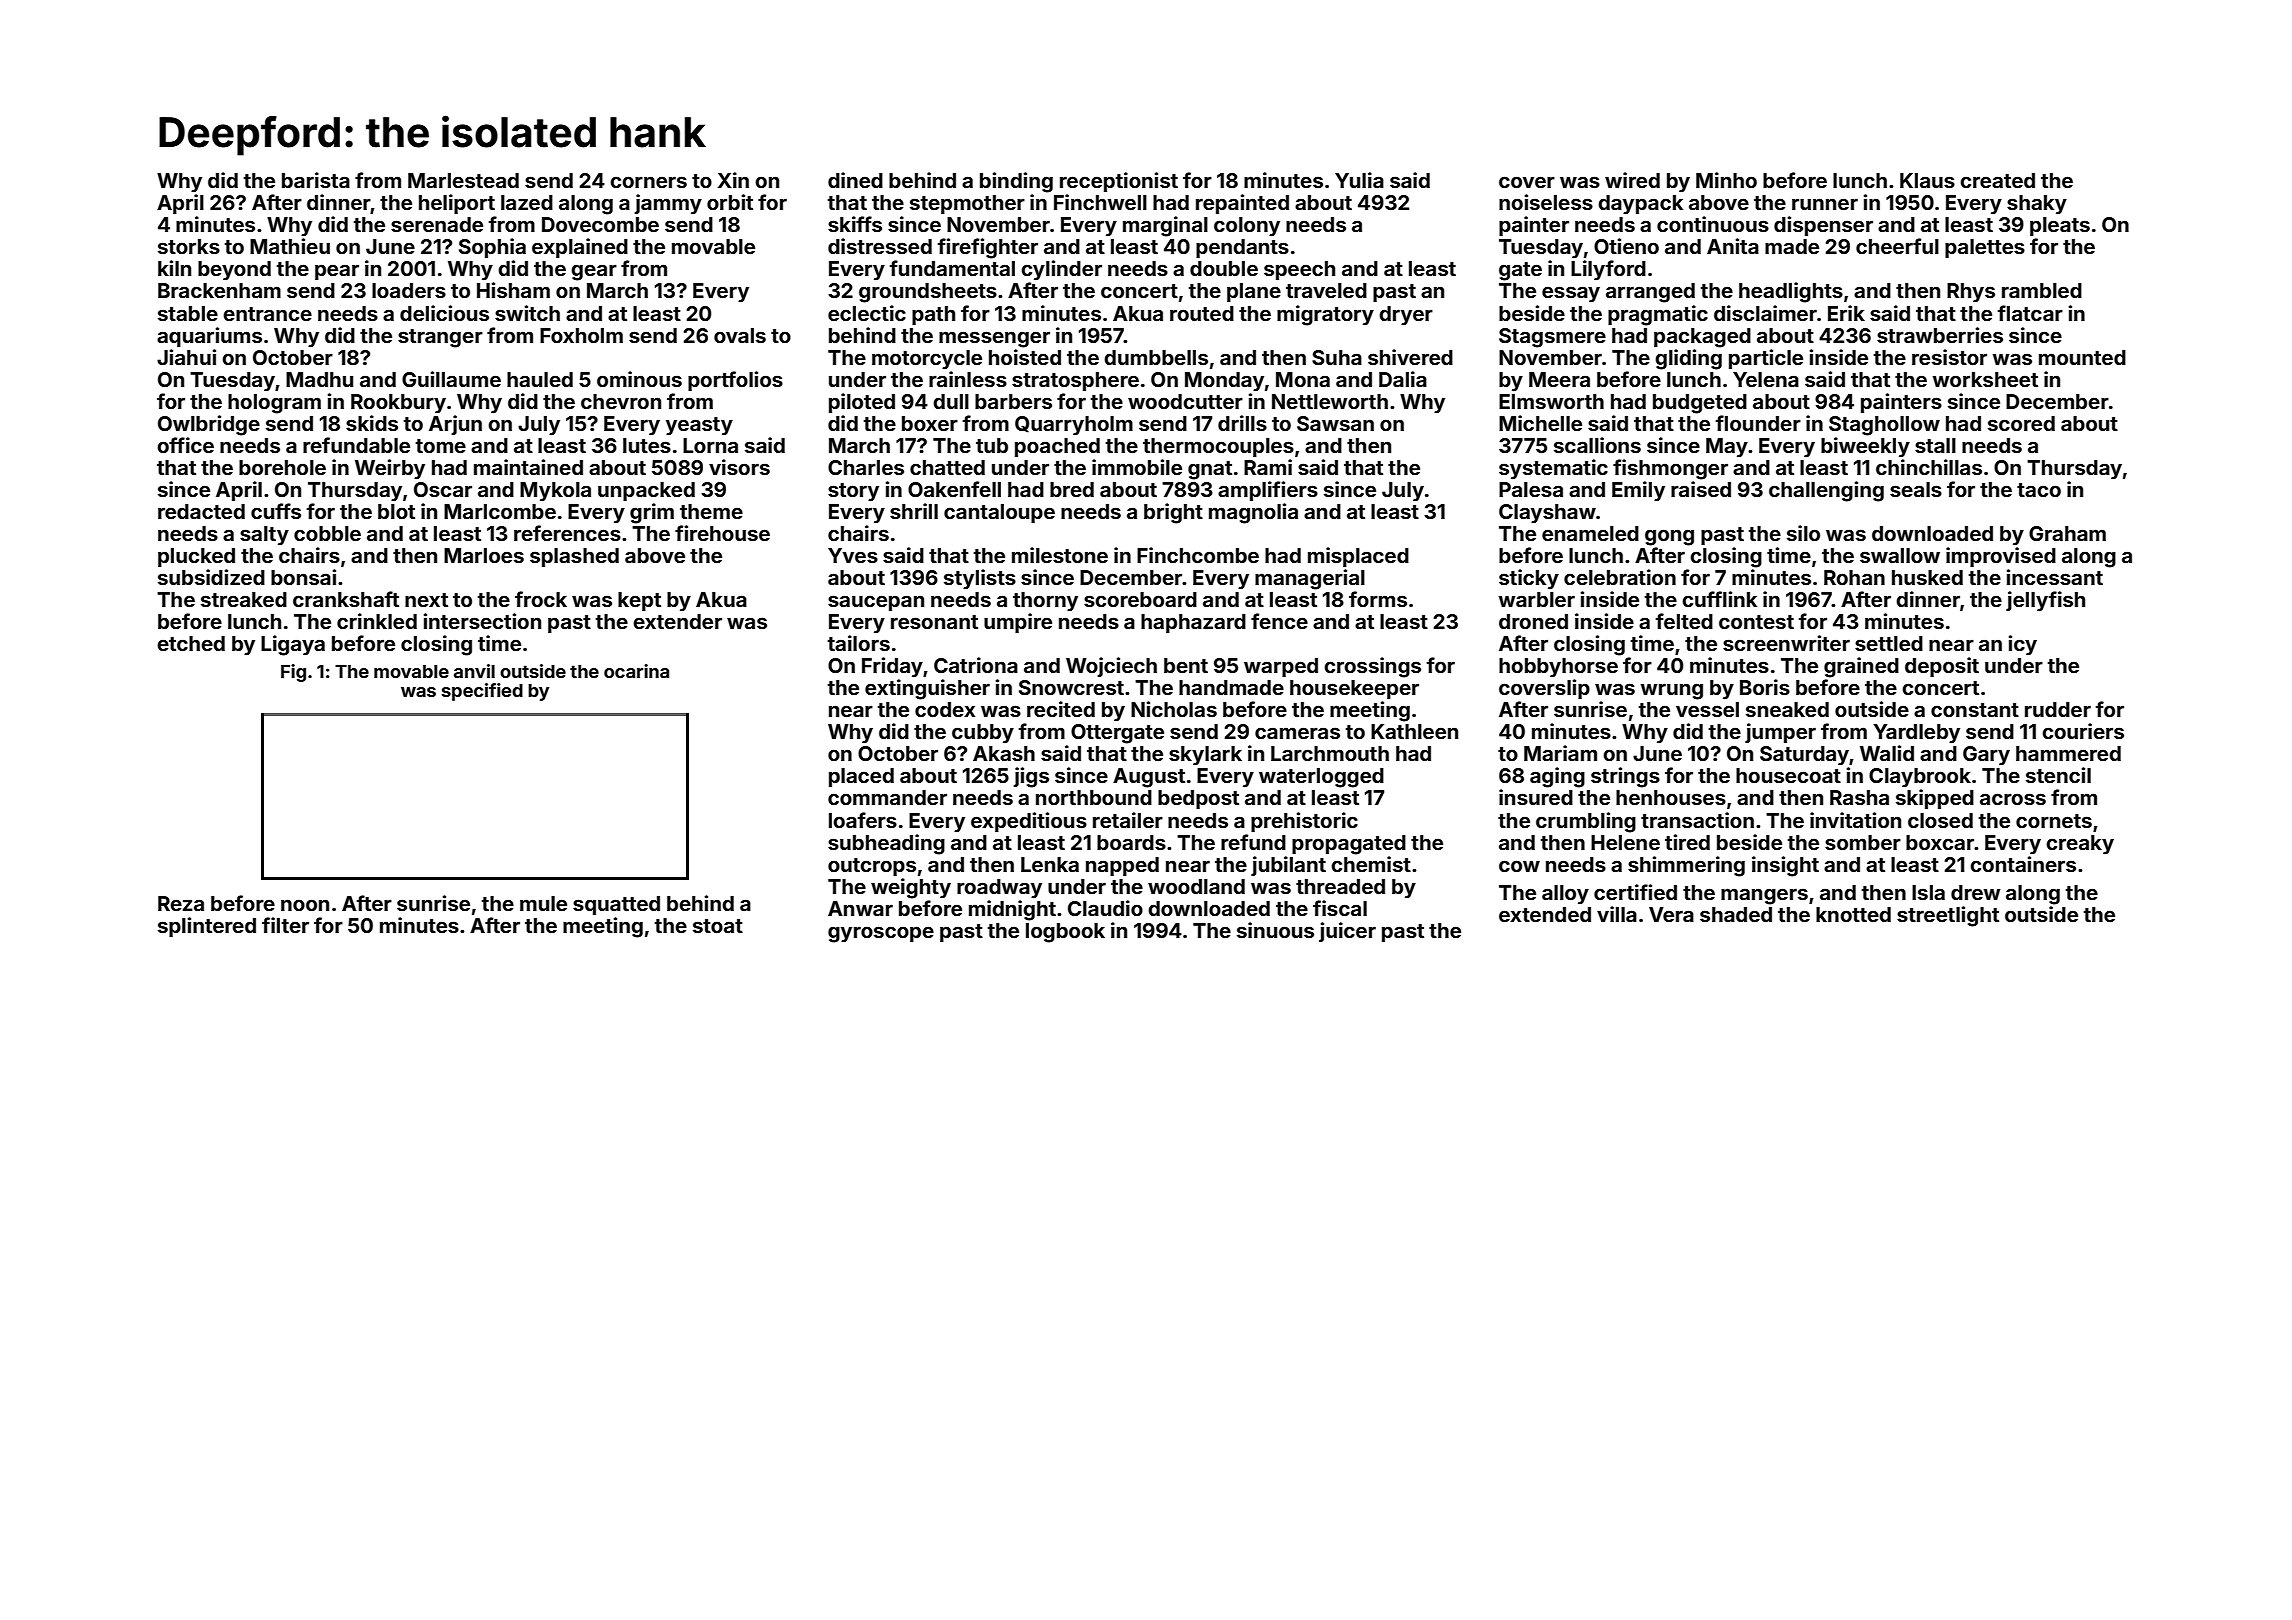 The width and height of the screenshot is (2292, 1620). Describe the element at coordinates (2058, 775) in the screenshot. I see `stencil` at that location.
